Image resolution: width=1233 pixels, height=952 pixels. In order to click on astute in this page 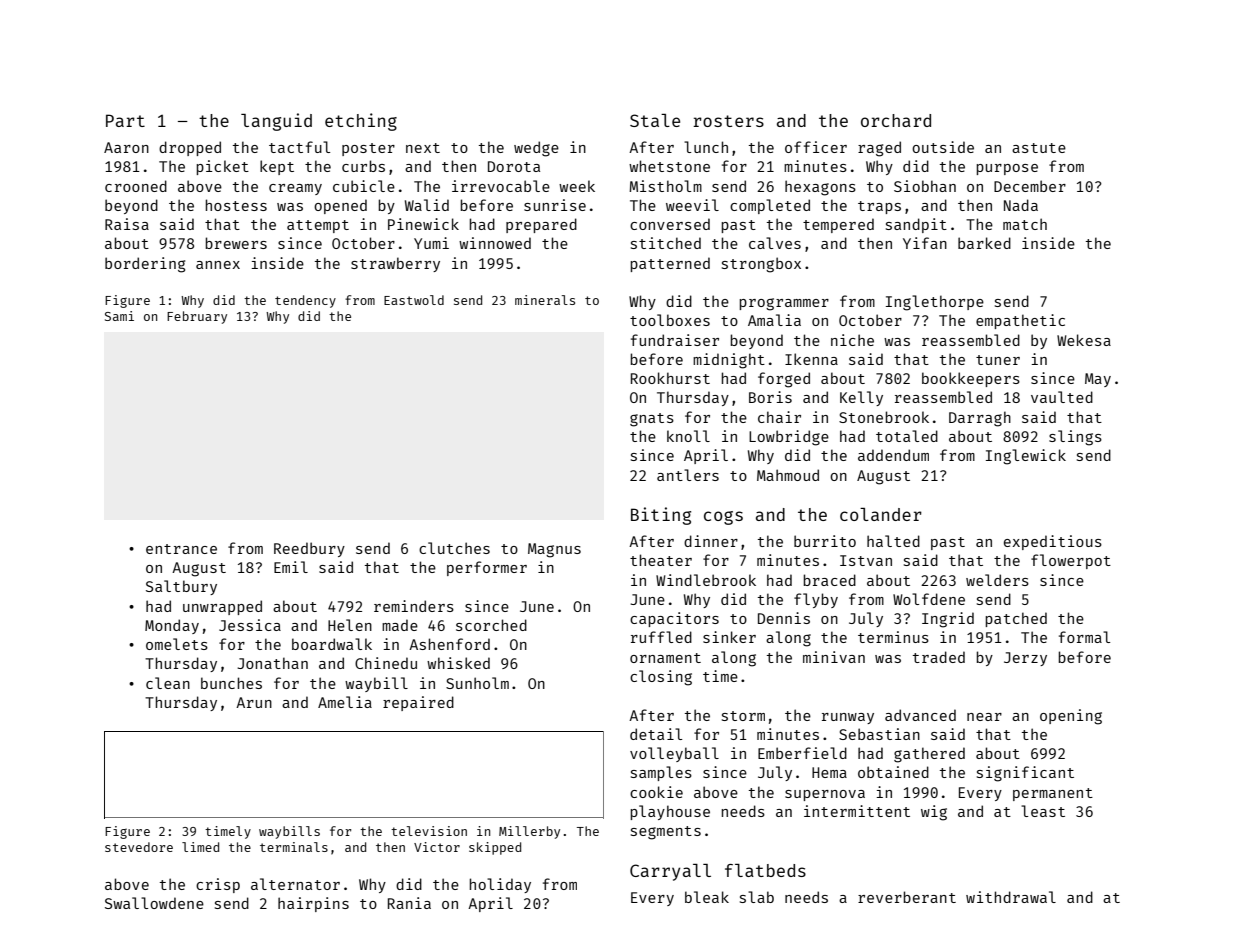, I will do `click(1039, 148)`.
